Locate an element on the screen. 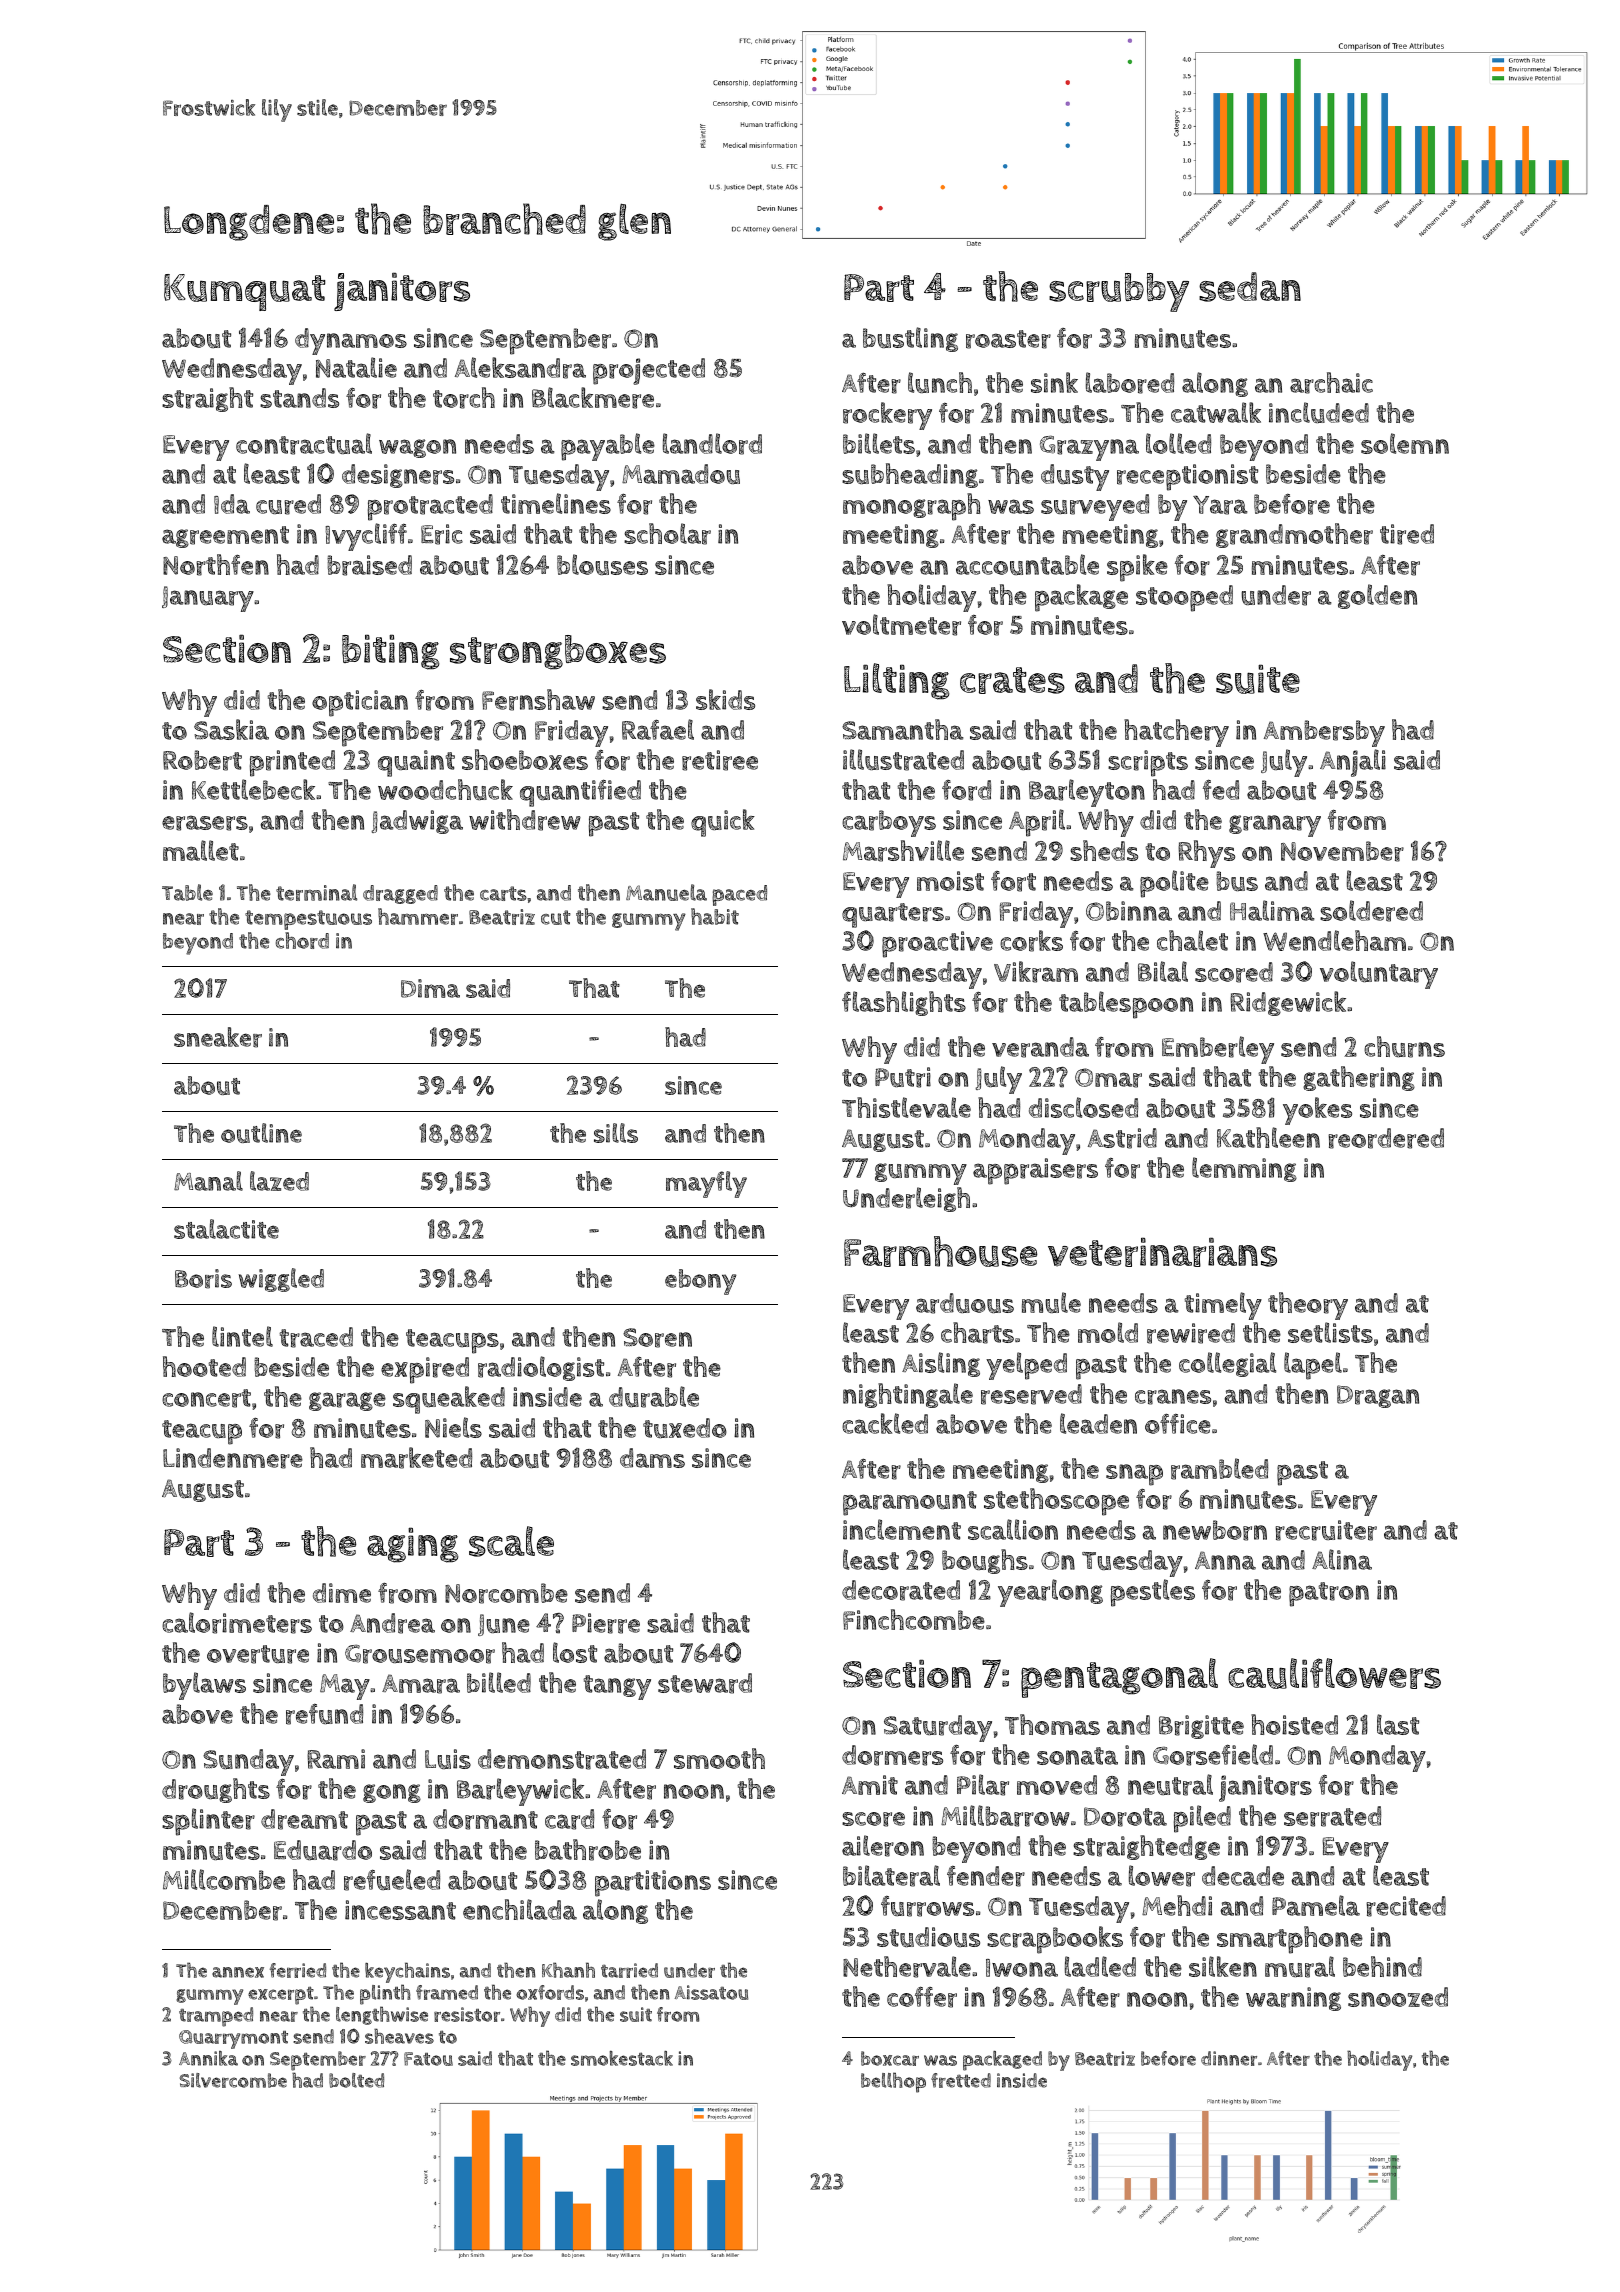 This screenshot has height=2292, width=1620. mayfly is located at coordinates (706, 1184).
